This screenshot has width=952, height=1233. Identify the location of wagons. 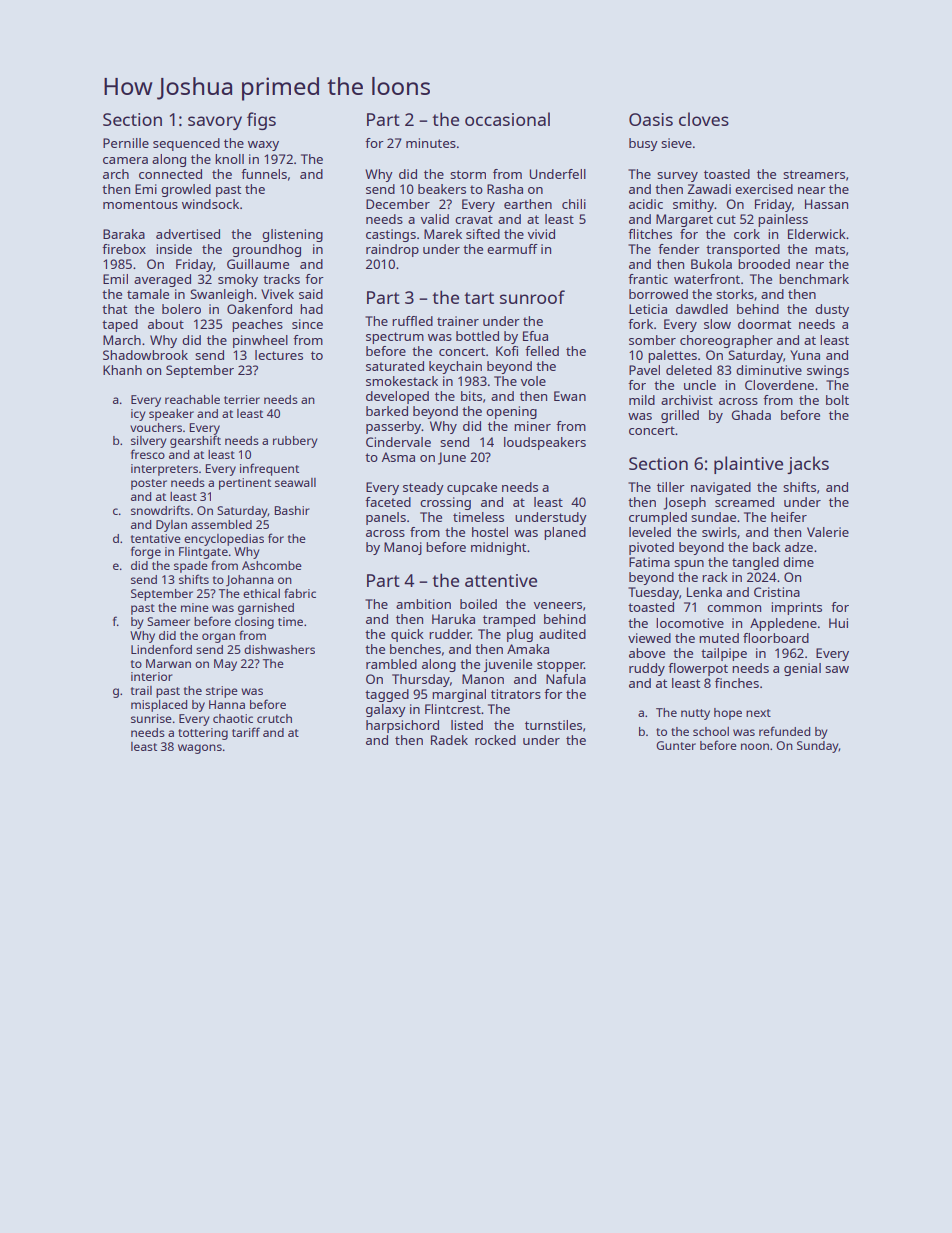
(200, 749).
